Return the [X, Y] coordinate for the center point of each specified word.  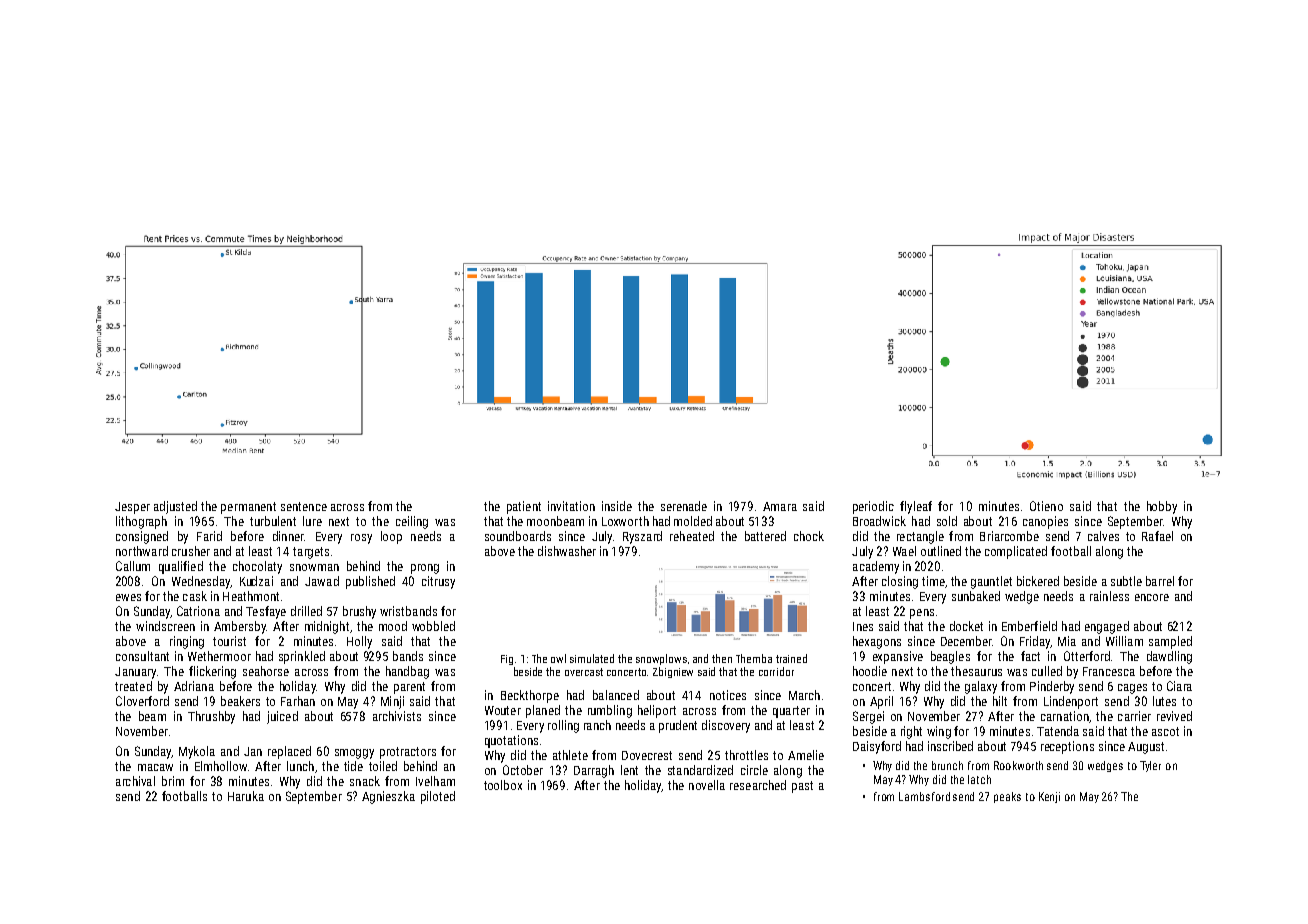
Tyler [1150, 766]
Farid [209, 536]
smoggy [354, 754]
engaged [1107, 627]
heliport [657, 711]
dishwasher [567, 551]
